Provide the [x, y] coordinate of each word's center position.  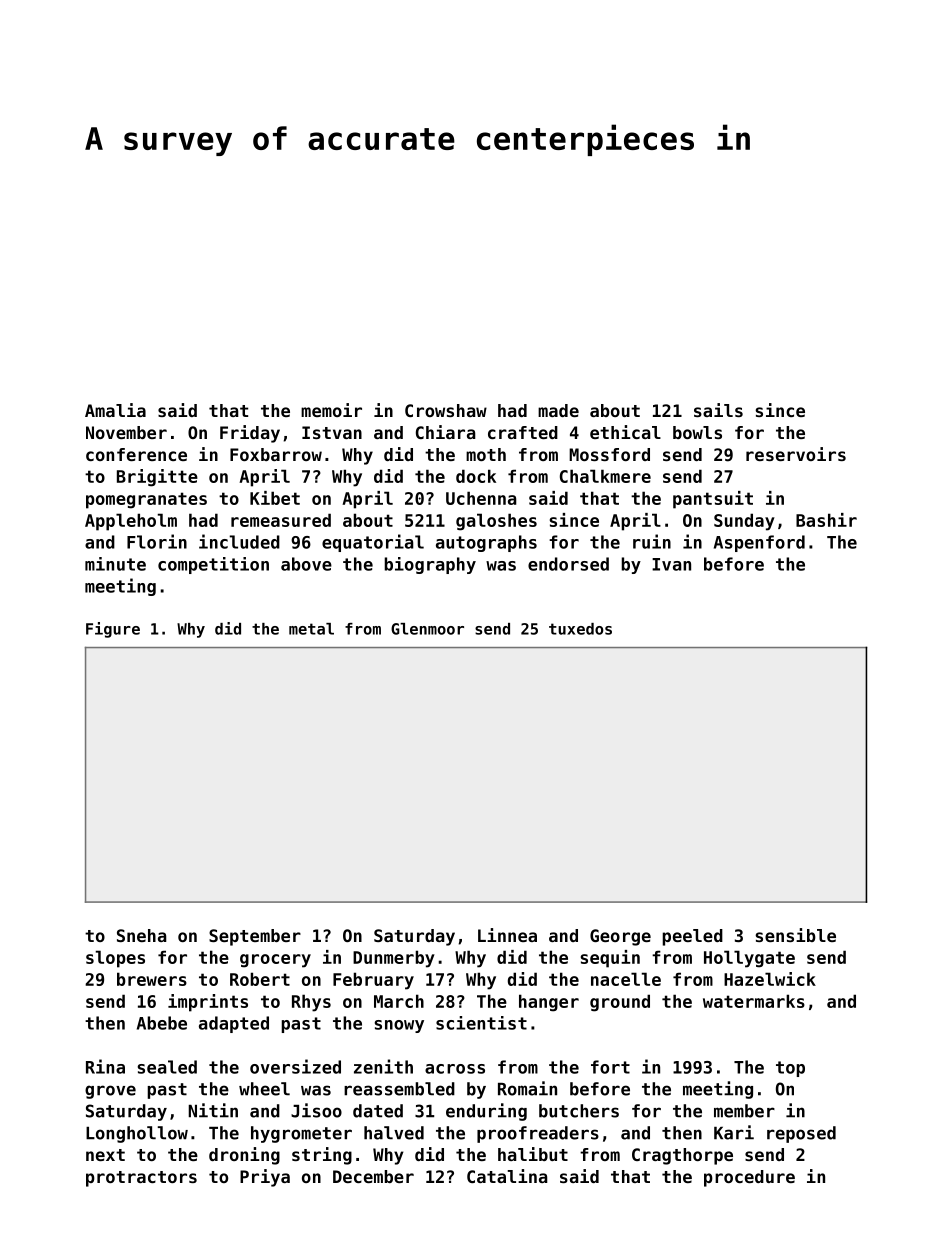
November [126, 432]
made [558, 410]
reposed [801, 1134]
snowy [399, 1026]
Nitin [213, 1110]
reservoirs [796, 454]
